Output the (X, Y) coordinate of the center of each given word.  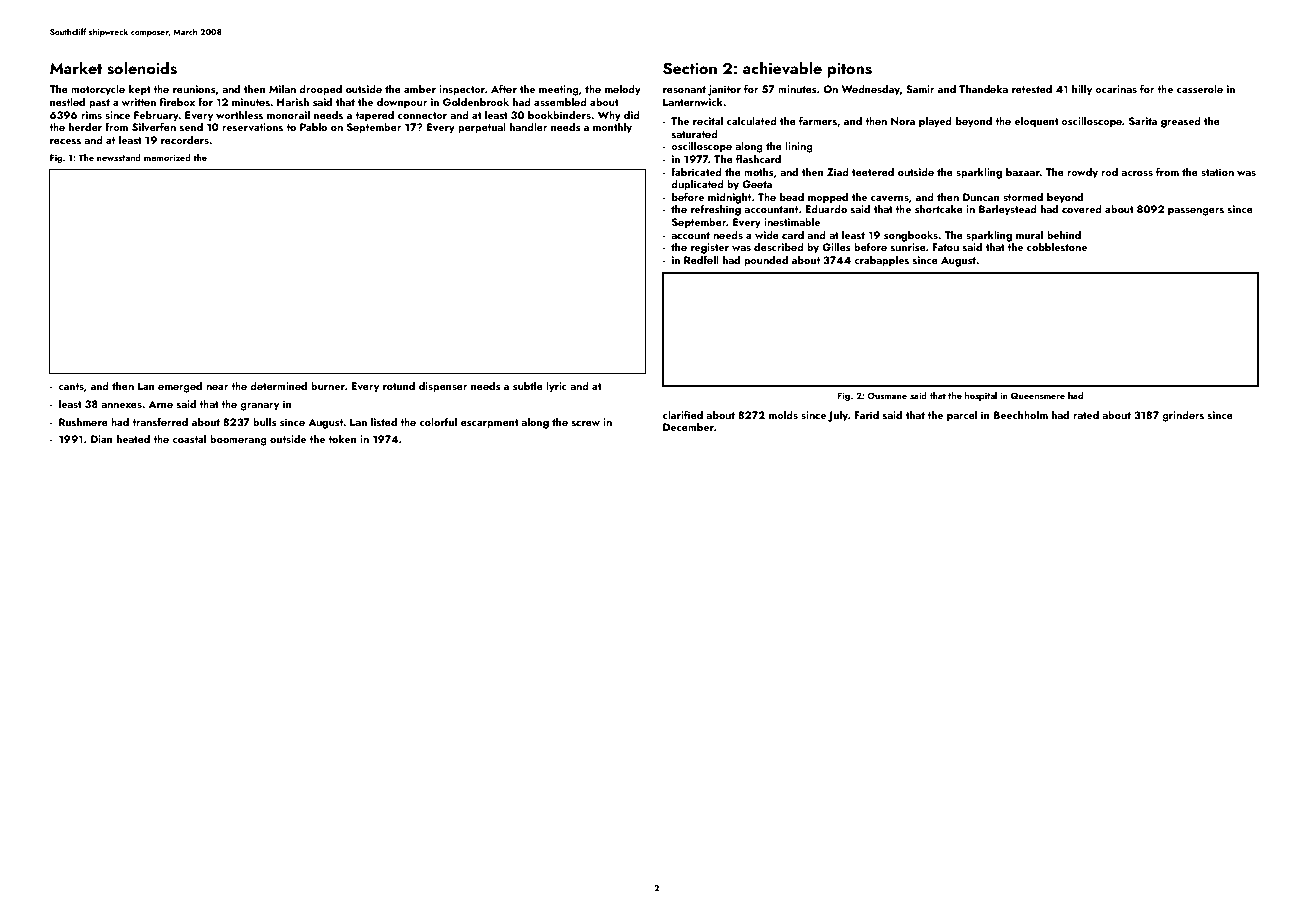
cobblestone (1057, 246)
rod (1109, 171)
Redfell (701, 259)
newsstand (119, 157)
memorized (167, 157)
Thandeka (983, 88)
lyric (556, 387)
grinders (1183, 416)
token (342, 438)
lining (799, 147)
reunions (194, 89)
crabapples (881, 261)
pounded (766, 261)
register (710, 248)
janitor (724, 90)
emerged (180, 387)
